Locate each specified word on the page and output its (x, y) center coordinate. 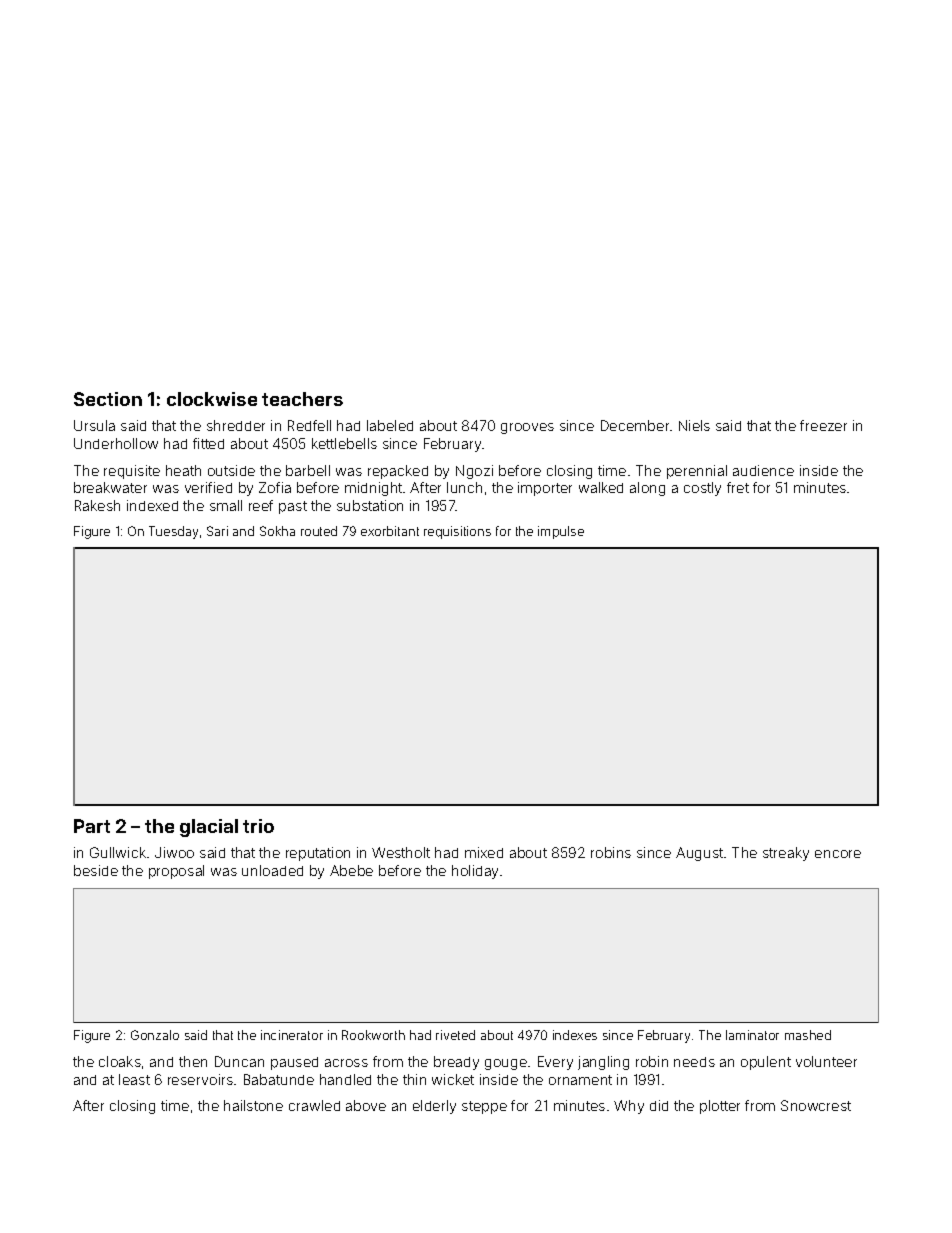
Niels (694, 425)
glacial (209, 828)
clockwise (212, 399)
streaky (786, 854)
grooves (527, 428)
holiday (475, 872)
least (134, 1079)
